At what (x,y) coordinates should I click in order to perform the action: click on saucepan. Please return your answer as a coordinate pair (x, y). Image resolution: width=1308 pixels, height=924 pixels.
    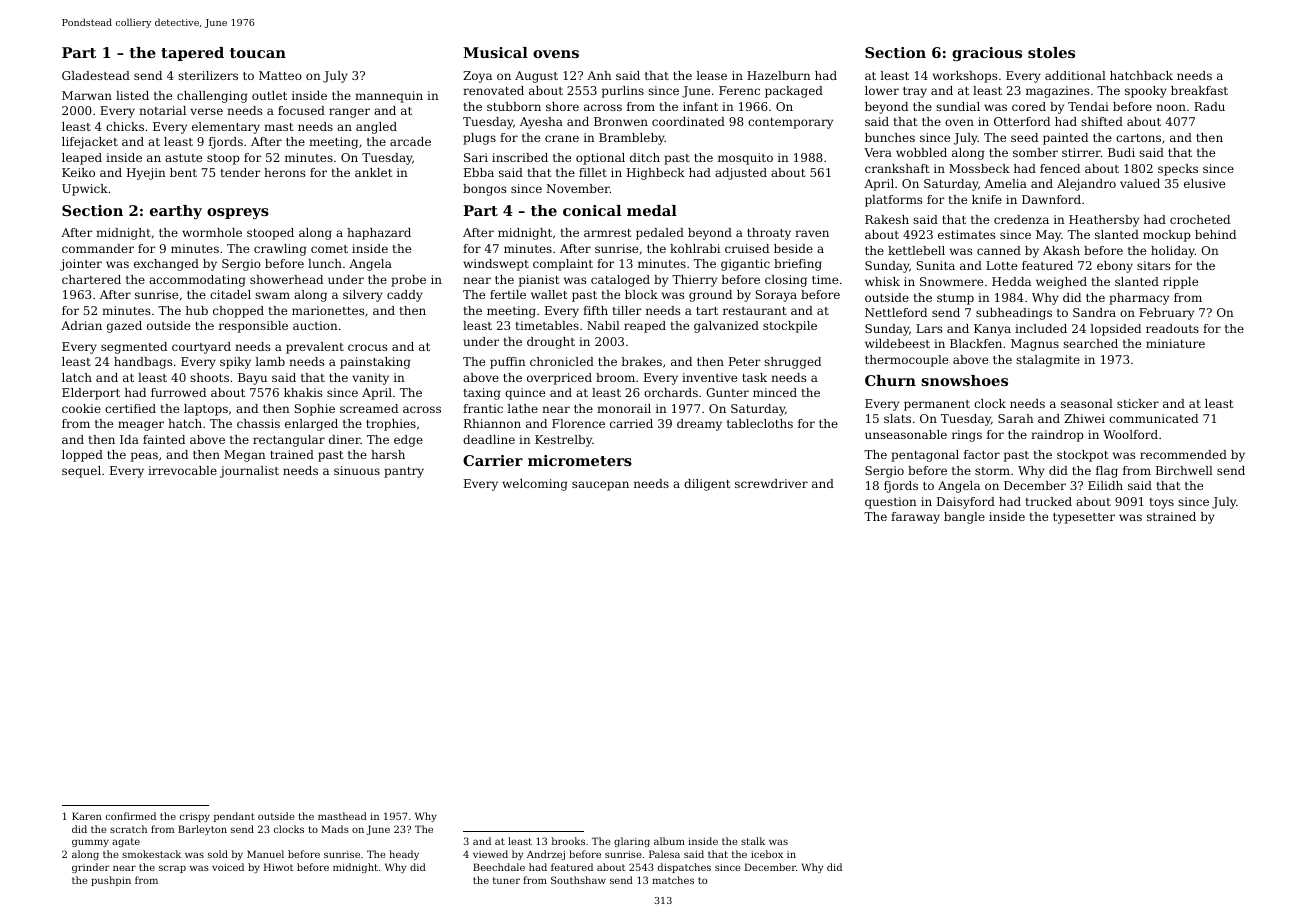
    Looking at the image, I should click on (600, 486).
